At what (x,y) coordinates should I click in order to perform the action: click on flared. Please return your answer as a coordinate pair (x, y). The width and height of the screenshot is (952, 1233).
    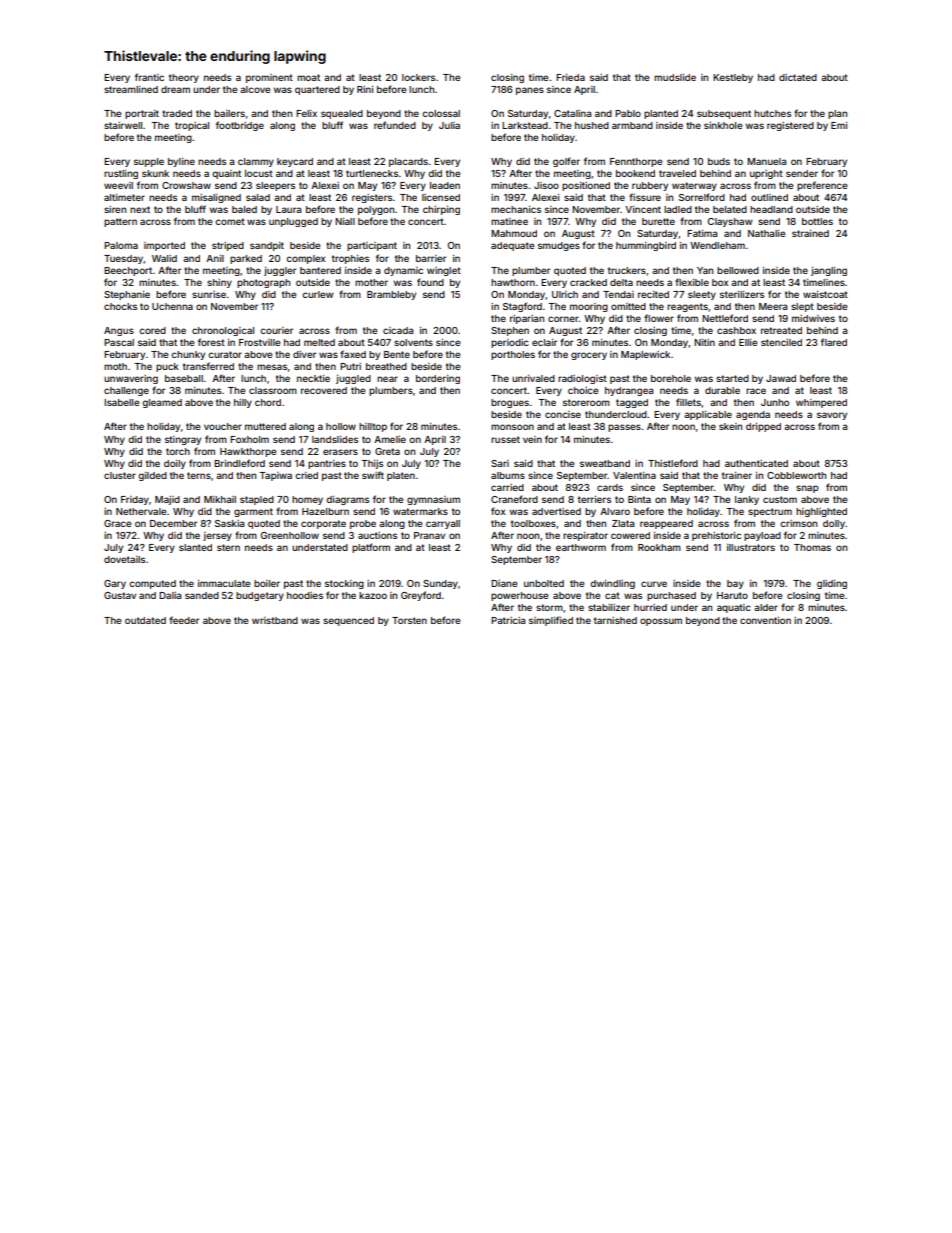
    Looking at the image, I should click on (834, 342).
